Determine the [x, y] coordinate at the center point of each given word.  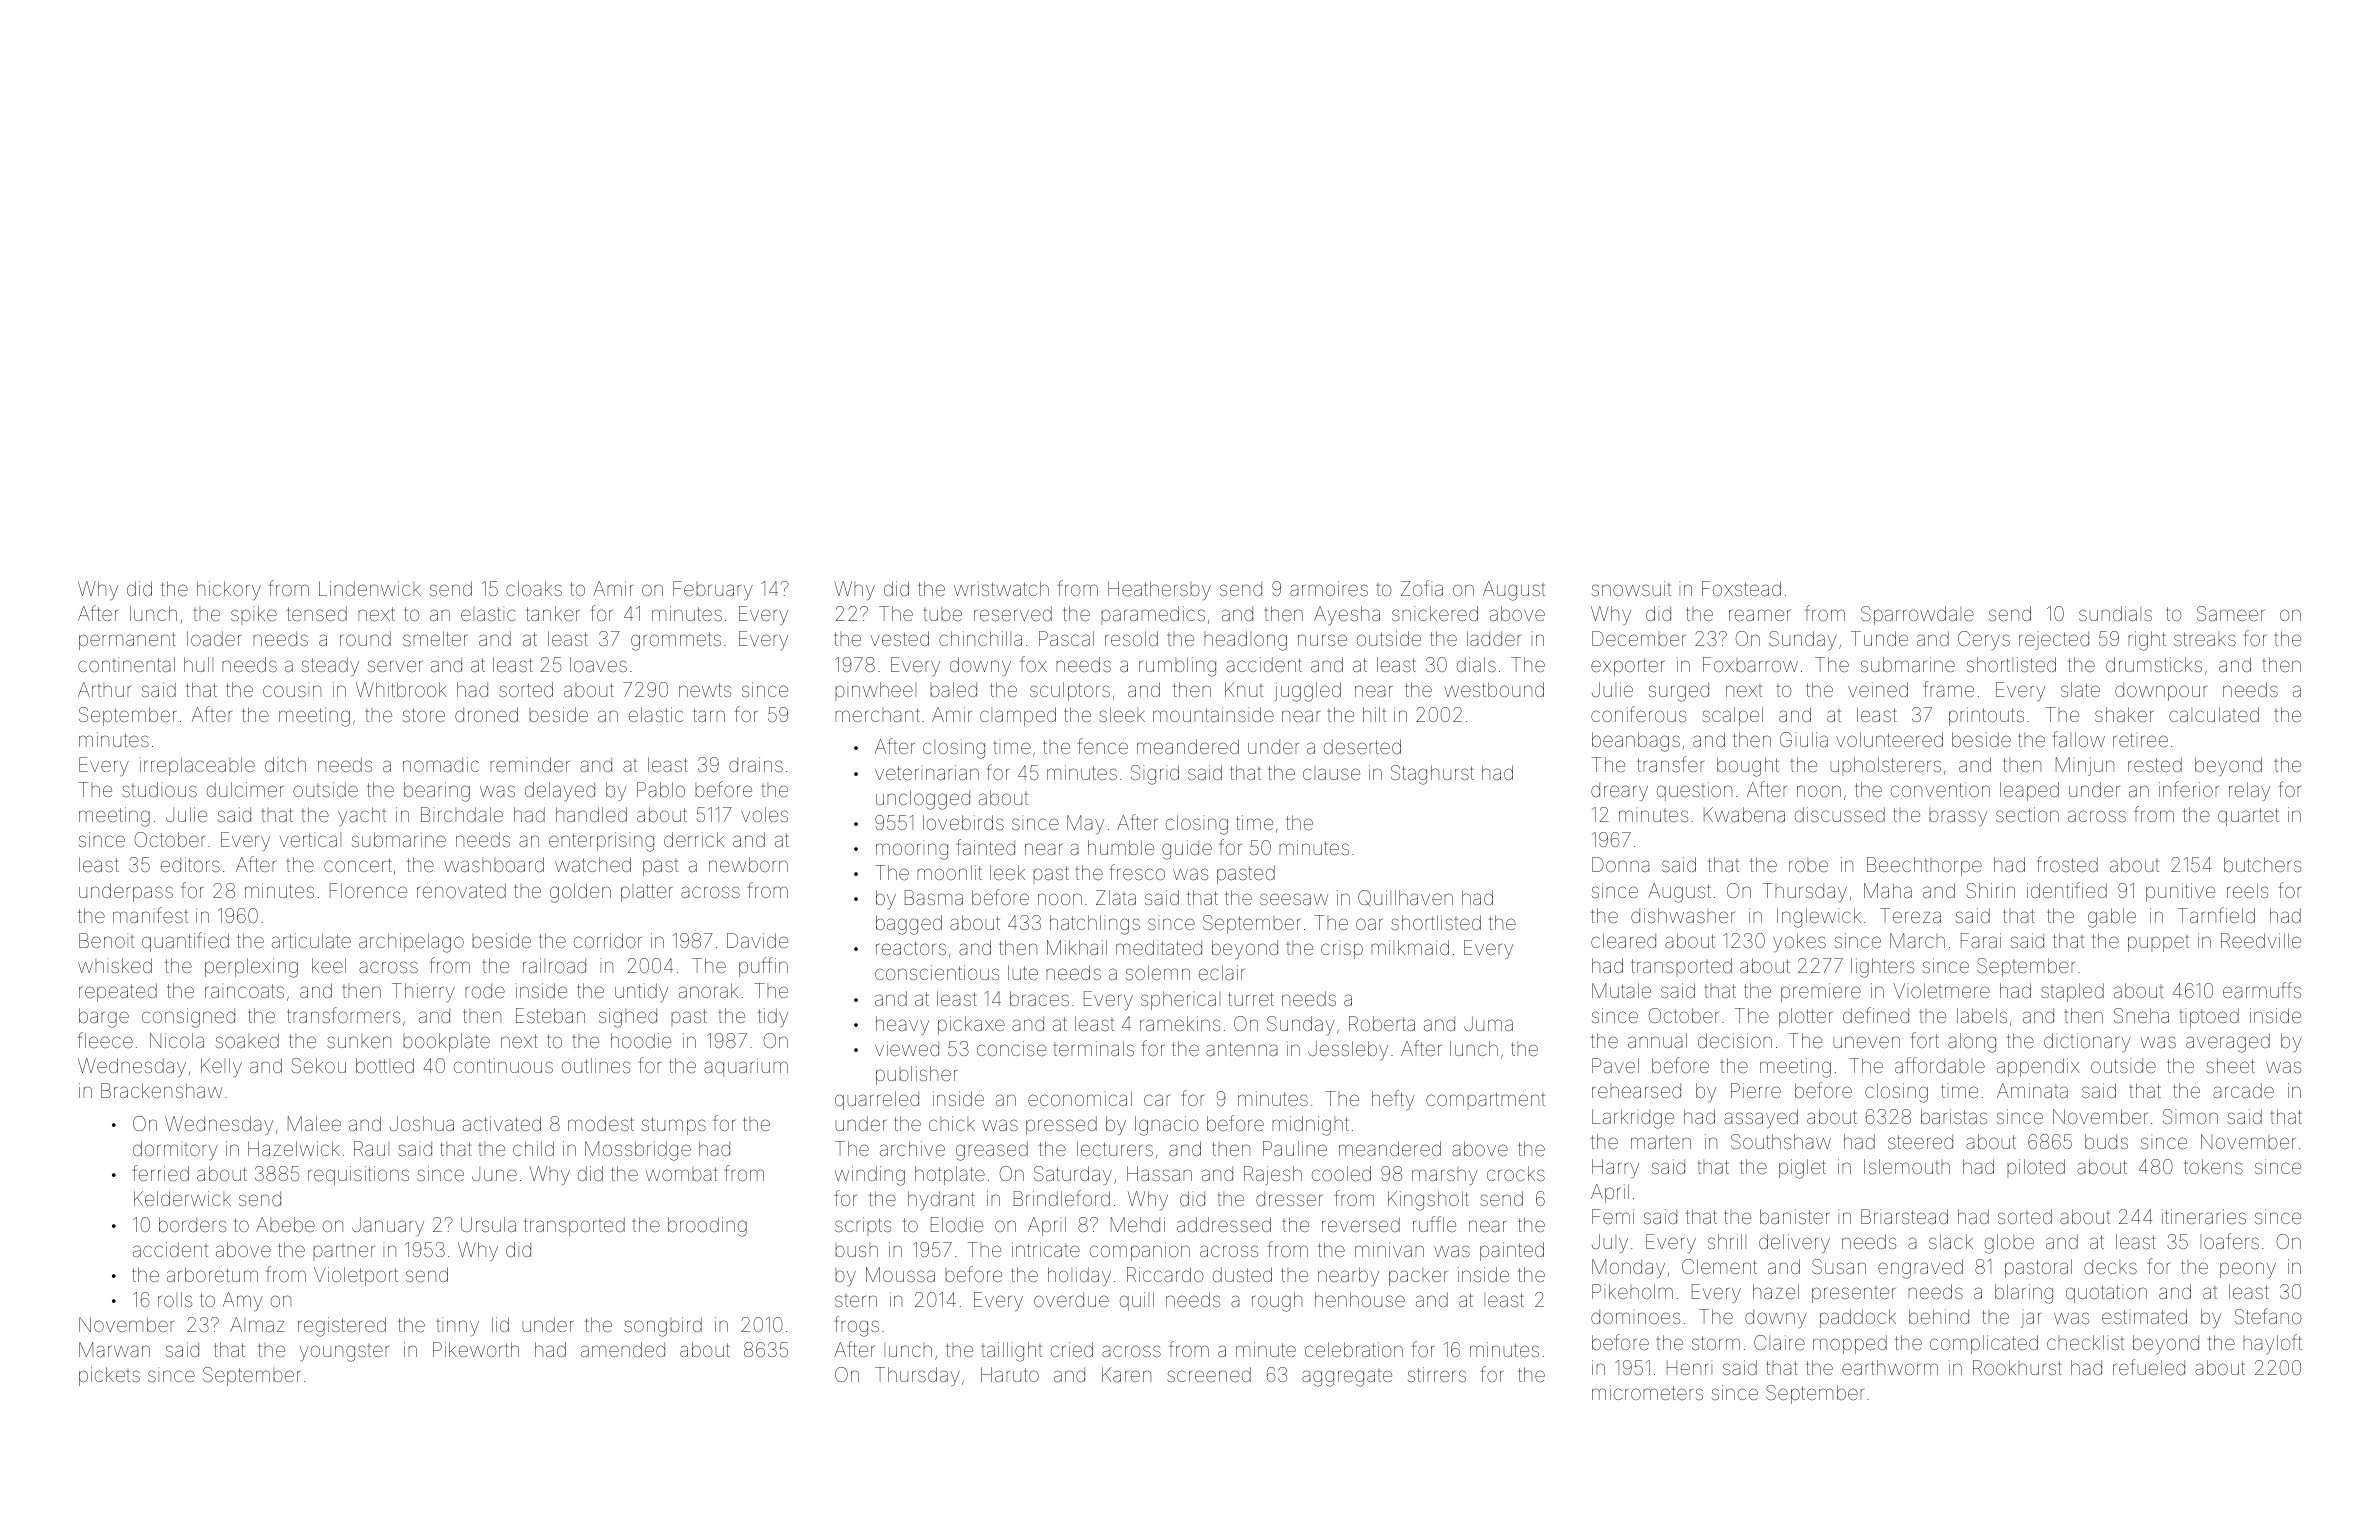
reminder [530, 764]
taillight [1011, 1352]
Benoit [106, 940]
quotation [2106, 1293]
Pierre [1756, 1090]
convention [1940, 789]
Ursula [488, 1224]
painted [1512, 1251]
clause [1331, 773]
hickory [229, 590]
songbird [663, 1327]
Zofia [1422, 588]
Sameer [2231, 613]
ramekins [1180, 1023]
